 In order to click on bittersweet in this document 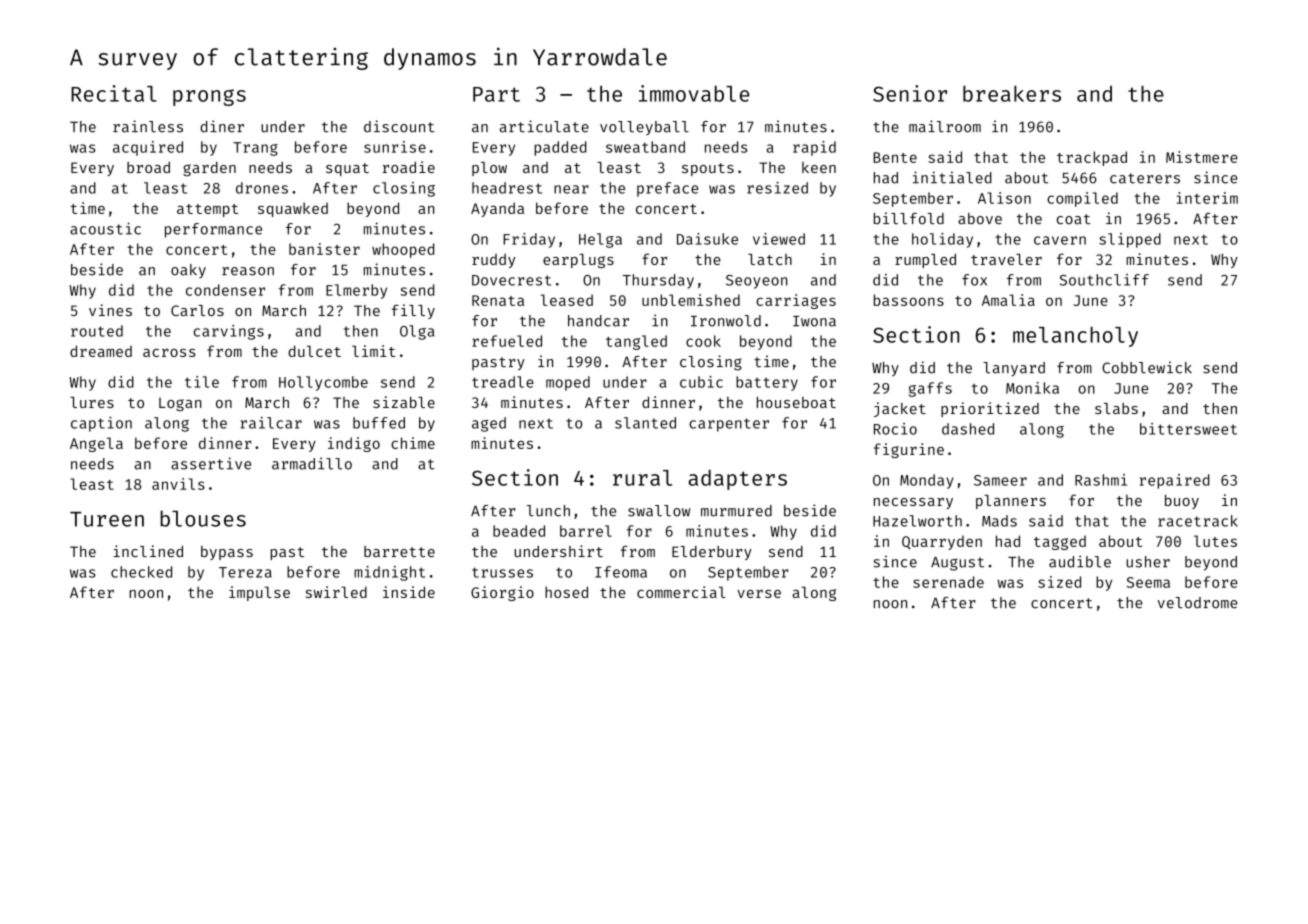, I will do `click(1188, 429)`.
